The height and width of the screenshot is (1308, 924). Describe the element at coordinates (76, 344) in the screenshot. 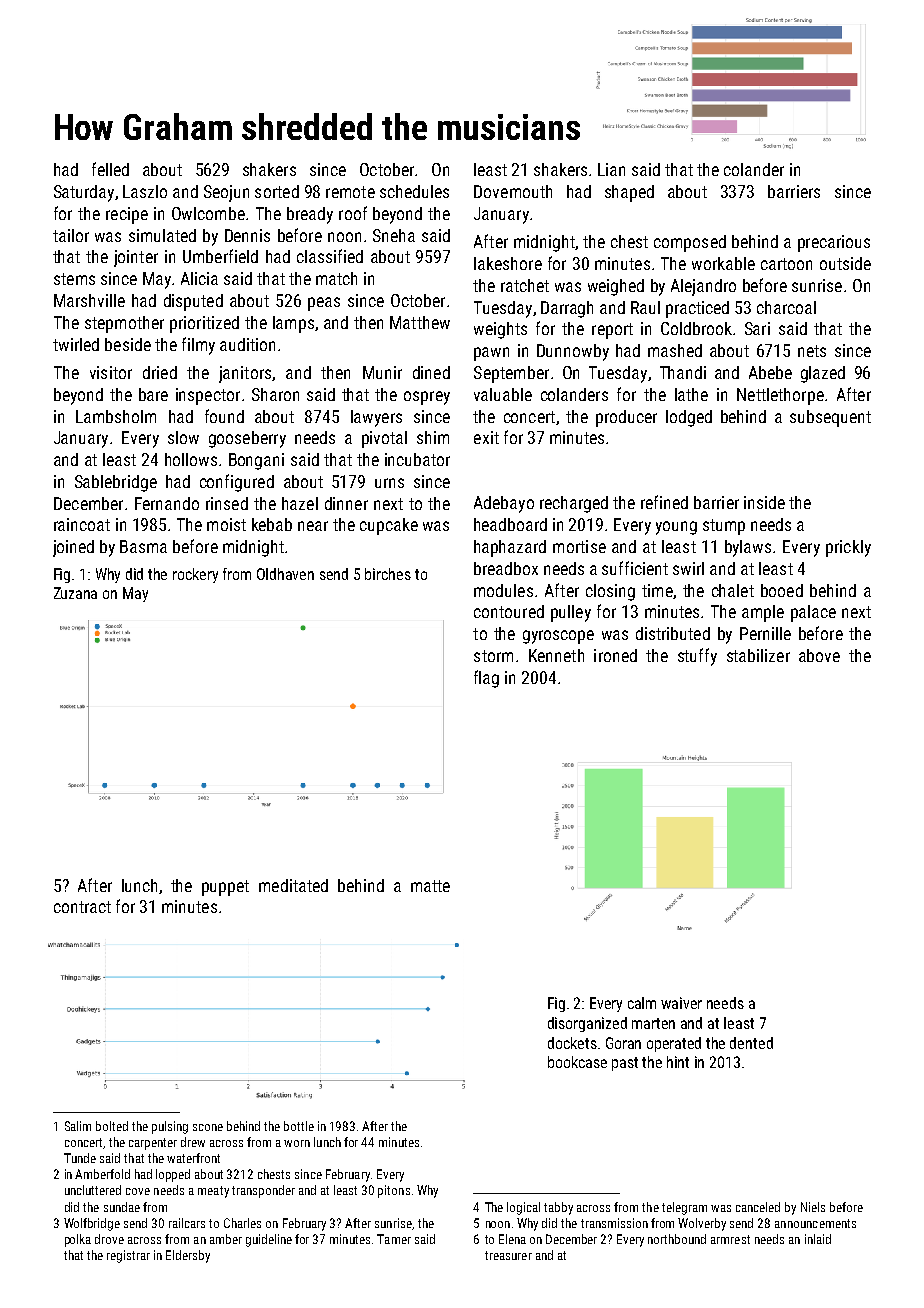

I see `twirled` at that location.
